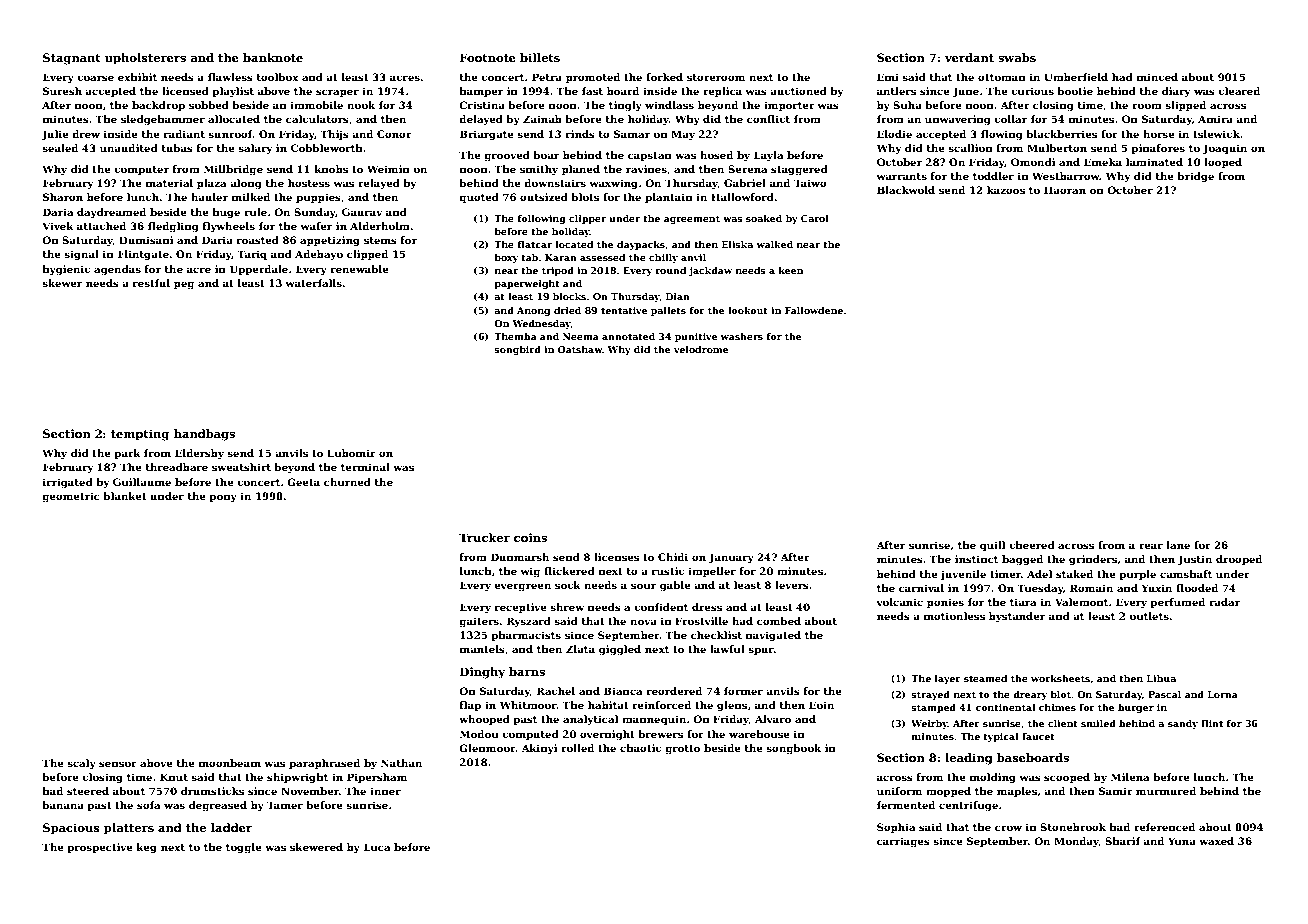  I want to click on songbird, so click(517, 350).
